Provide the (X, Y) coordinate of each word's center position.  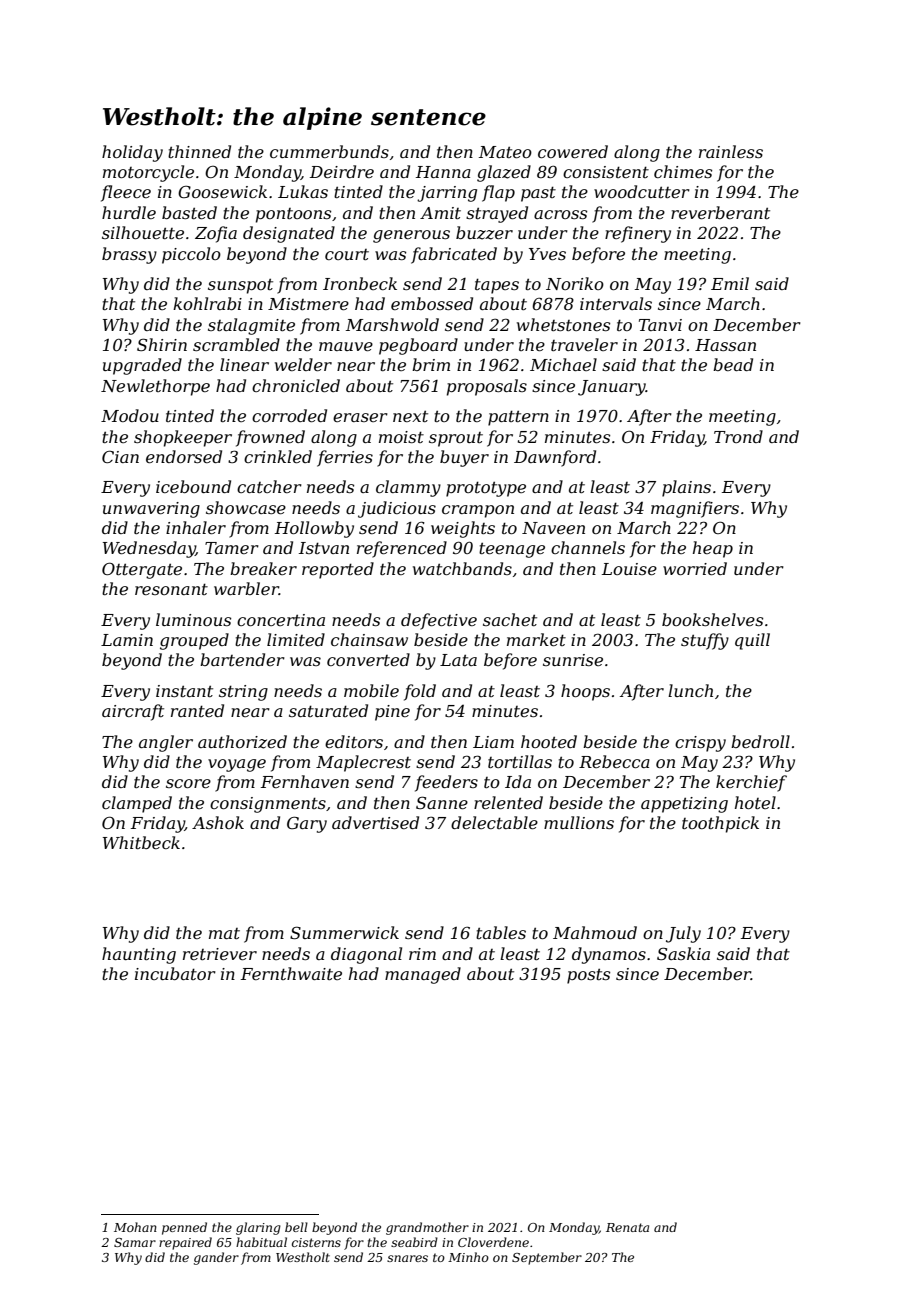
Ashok (218, 822)
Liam (493, 742)
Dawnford (555, 458)
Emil (730, 283)
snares (407, 1258)
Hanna (443, 172)
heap (713, 549)
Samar (135, 1242)
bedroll (760, 741)
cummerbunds (329, 151)
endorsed (184, 456)
